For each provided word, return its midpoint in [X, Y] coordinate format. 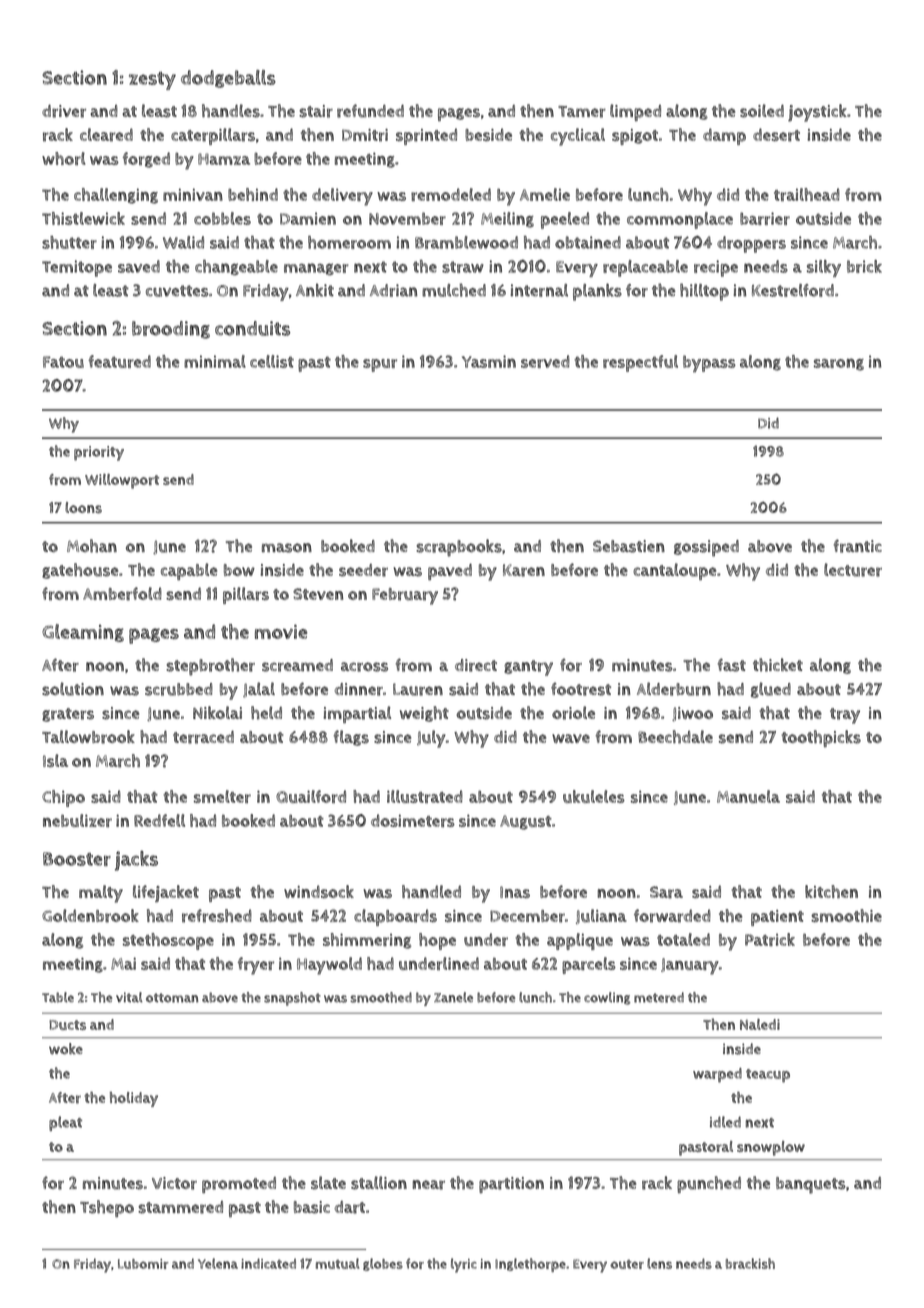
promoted [239, 1185]
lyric [464, 1265]
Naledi [760, 1024]
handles [231, 111]
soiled [762, 111]
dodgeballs [228, 79]
